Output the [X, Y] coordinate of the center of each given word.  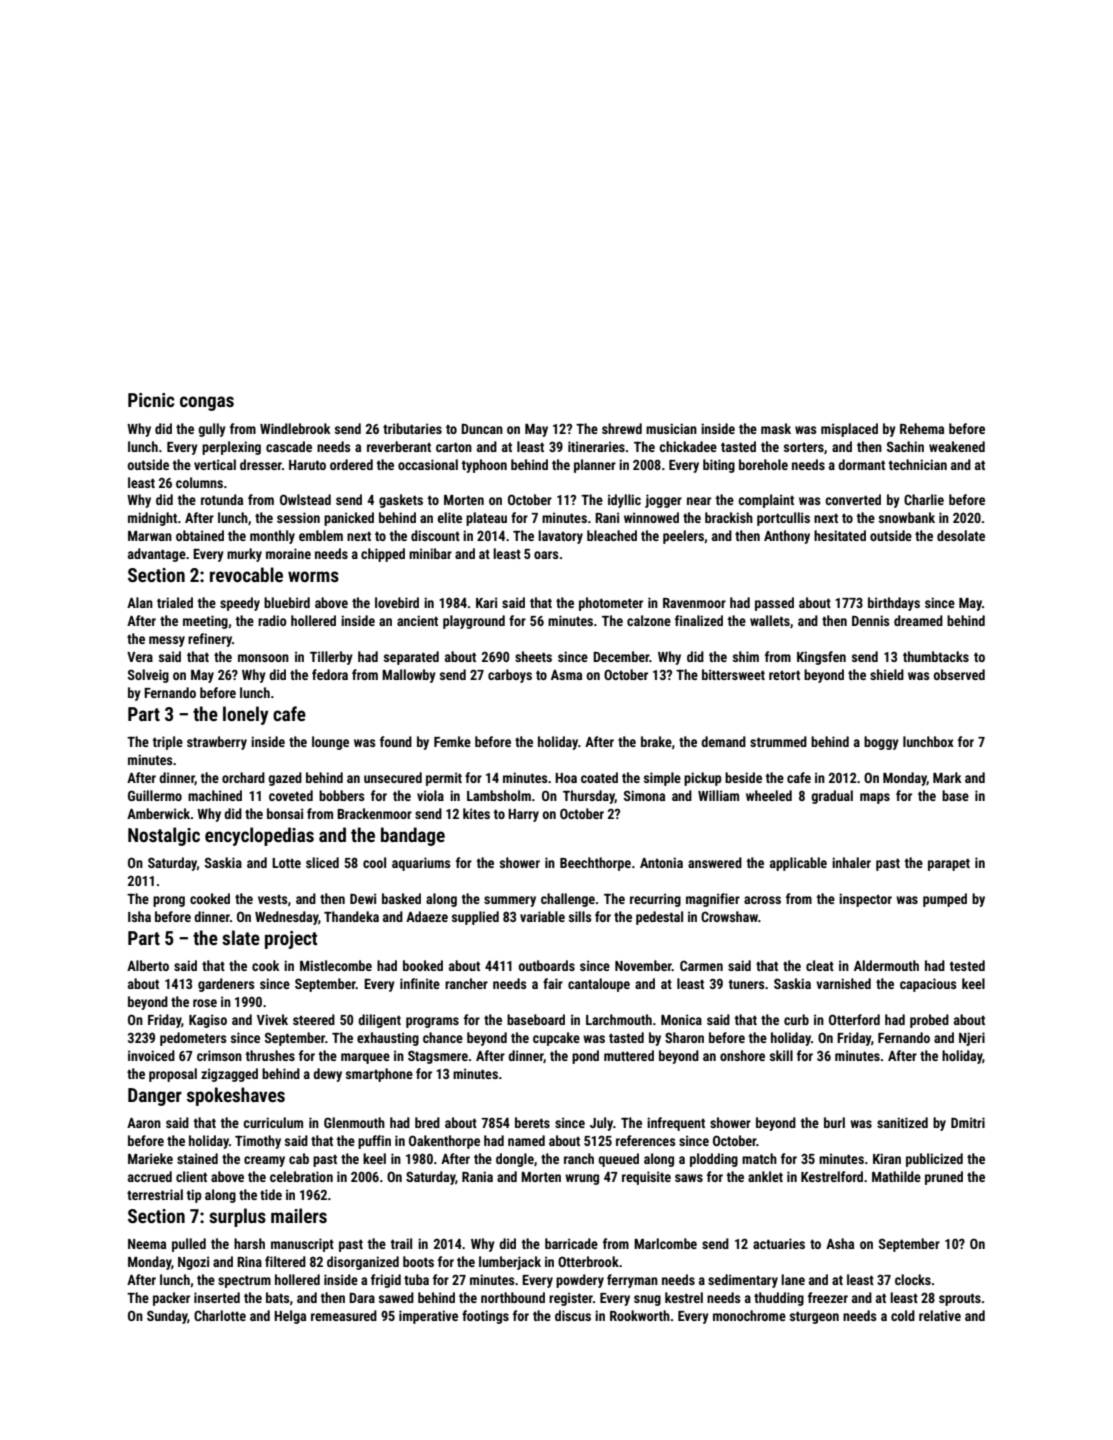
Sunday [167, 1317]
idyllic [624, 501]
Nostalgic [164, 836]
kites [476, 813]
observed [959, 674]
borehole [763, 464]
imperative [428, 1317]
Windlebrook [295, 428]
